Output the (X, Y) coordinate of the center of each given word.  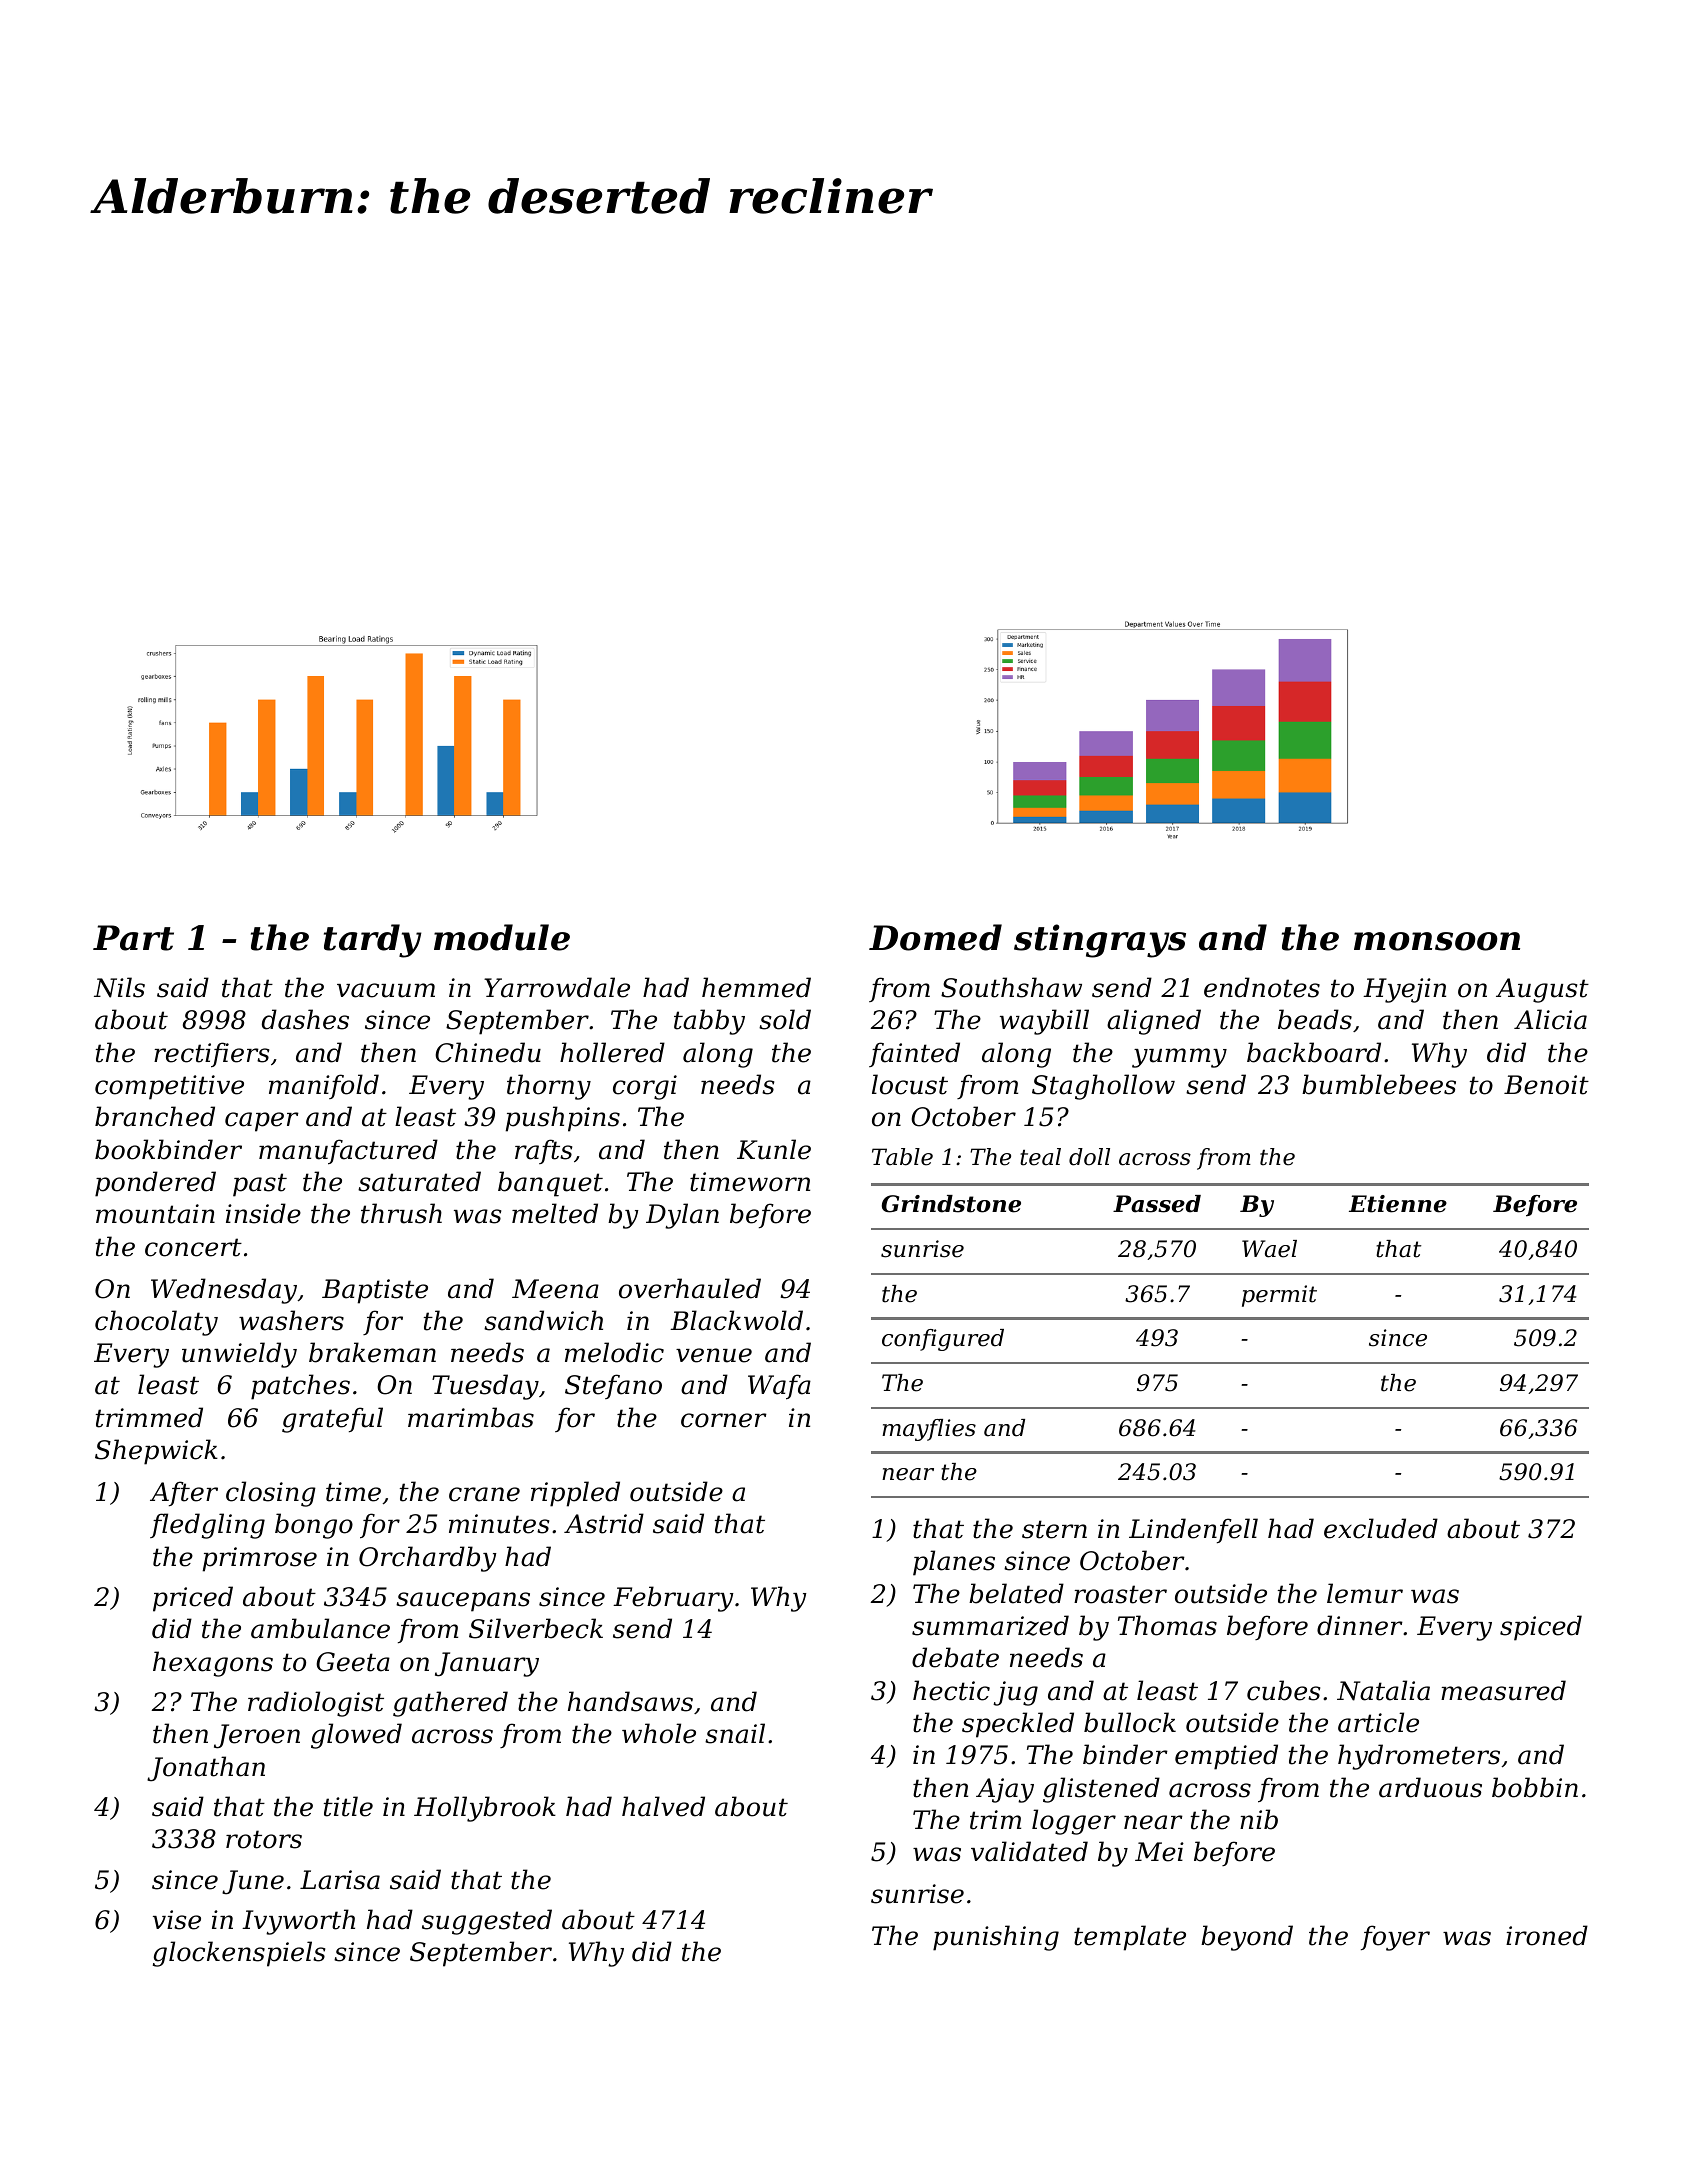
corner (724, 1420)
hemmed (756, 987)
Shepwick (156, 1452)
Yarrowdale (557, 987)
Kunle (774, 1149)
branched (155, 1116)
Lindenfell (1193, 1530)
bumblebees (1379, 1084)
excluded (1381, 1528)
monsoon (1437, 941)
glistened (1101, 1790)
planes (954, 1563)
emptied (1226, 1757)
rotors (264, 1839)
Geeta (353, 1662)
